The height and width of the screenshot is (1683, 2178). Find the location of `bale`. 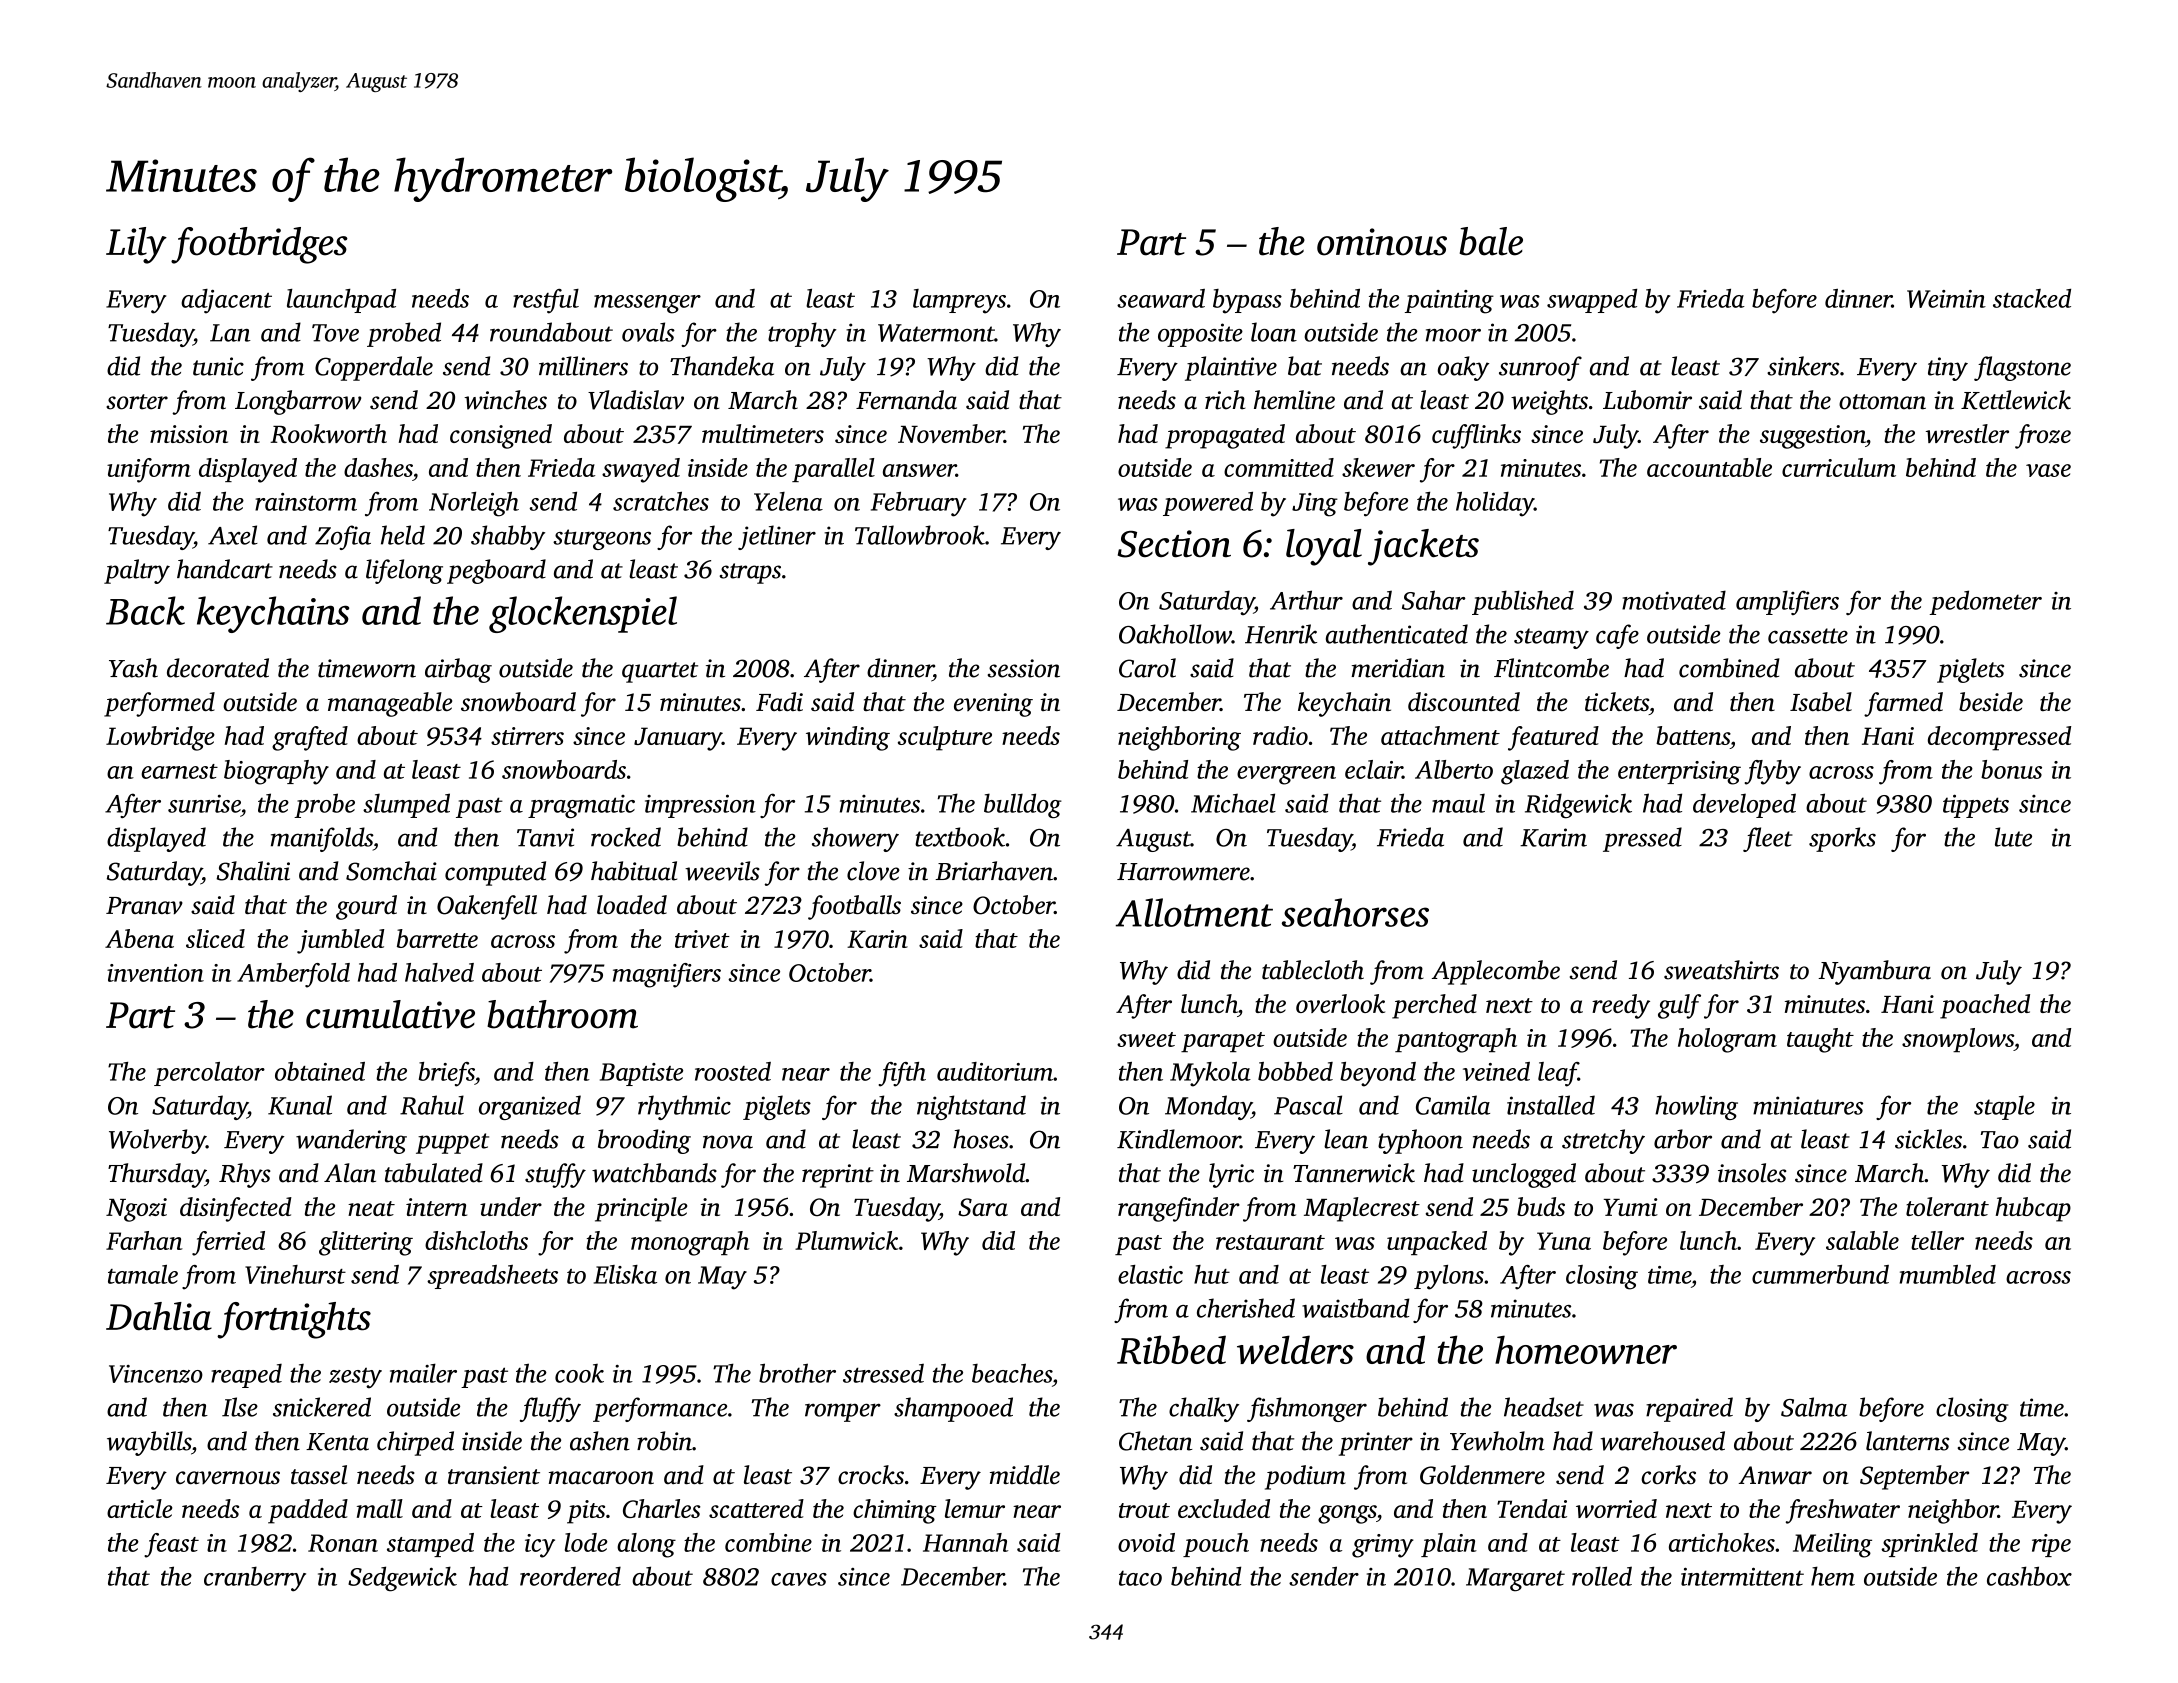

bale is located at coordinates (1491, 241).
